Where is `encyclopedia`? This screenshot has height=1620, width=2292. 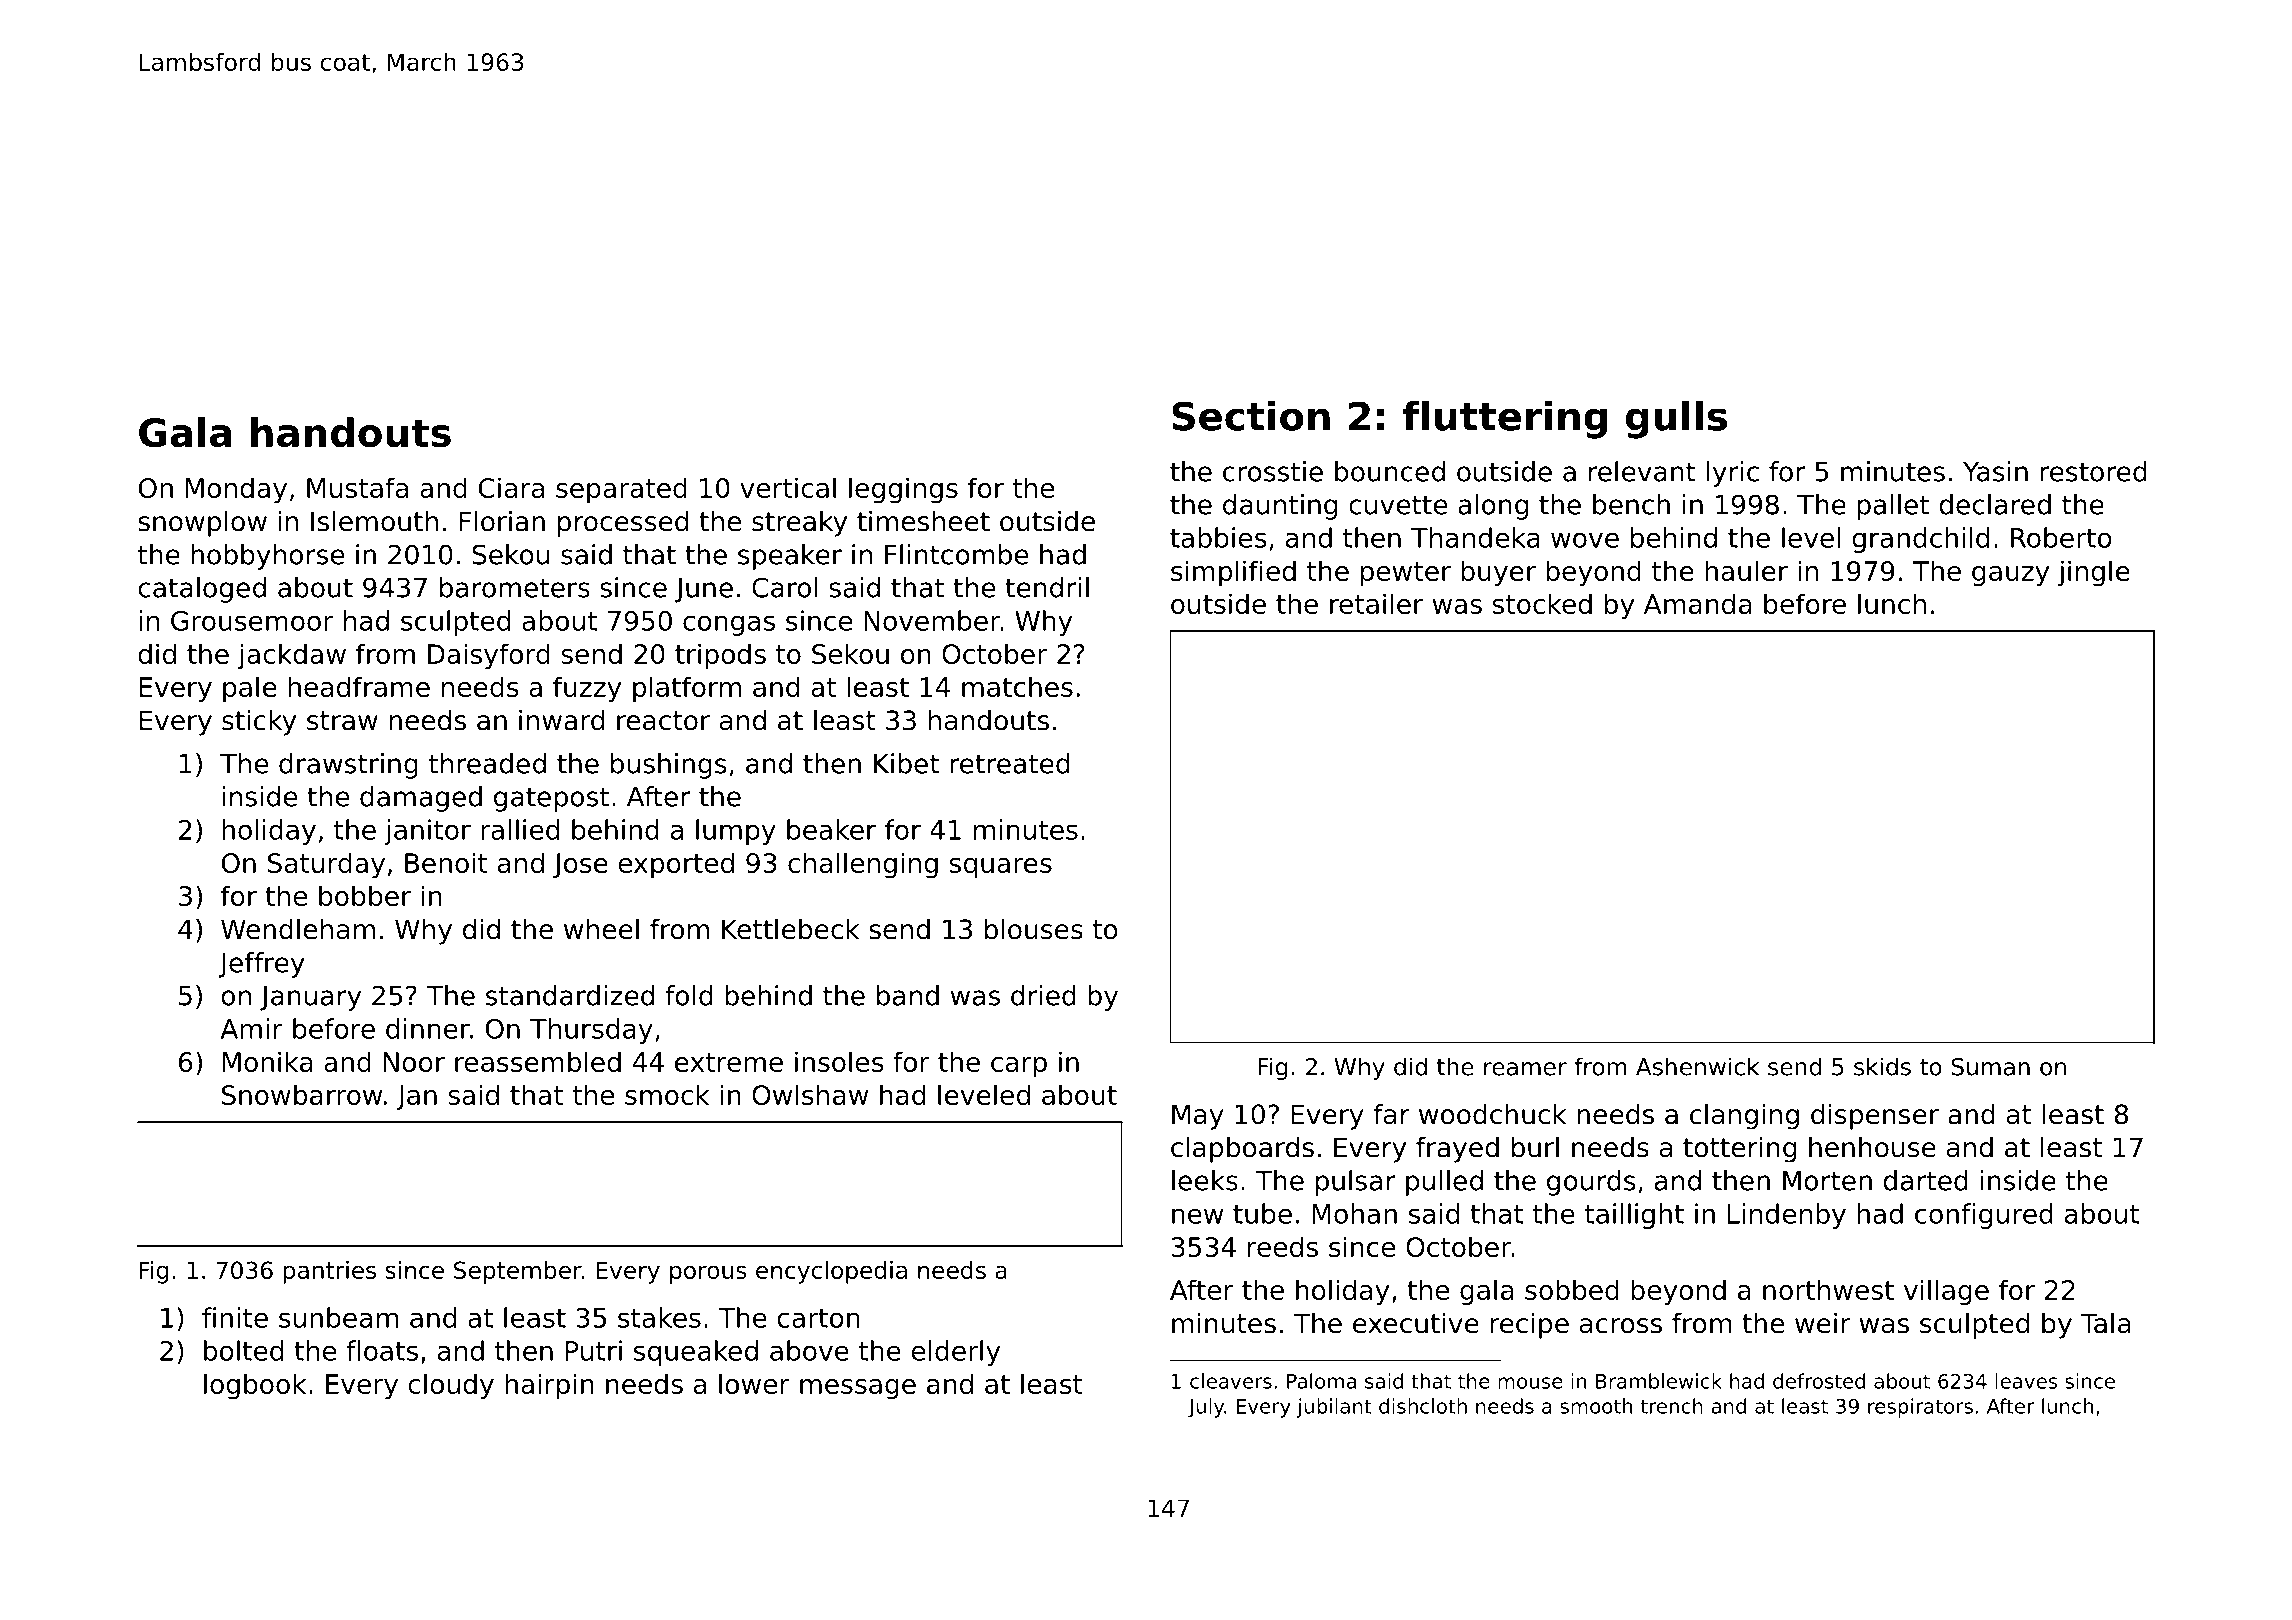 encyclopedia is located at coordinates (831, 1272).
